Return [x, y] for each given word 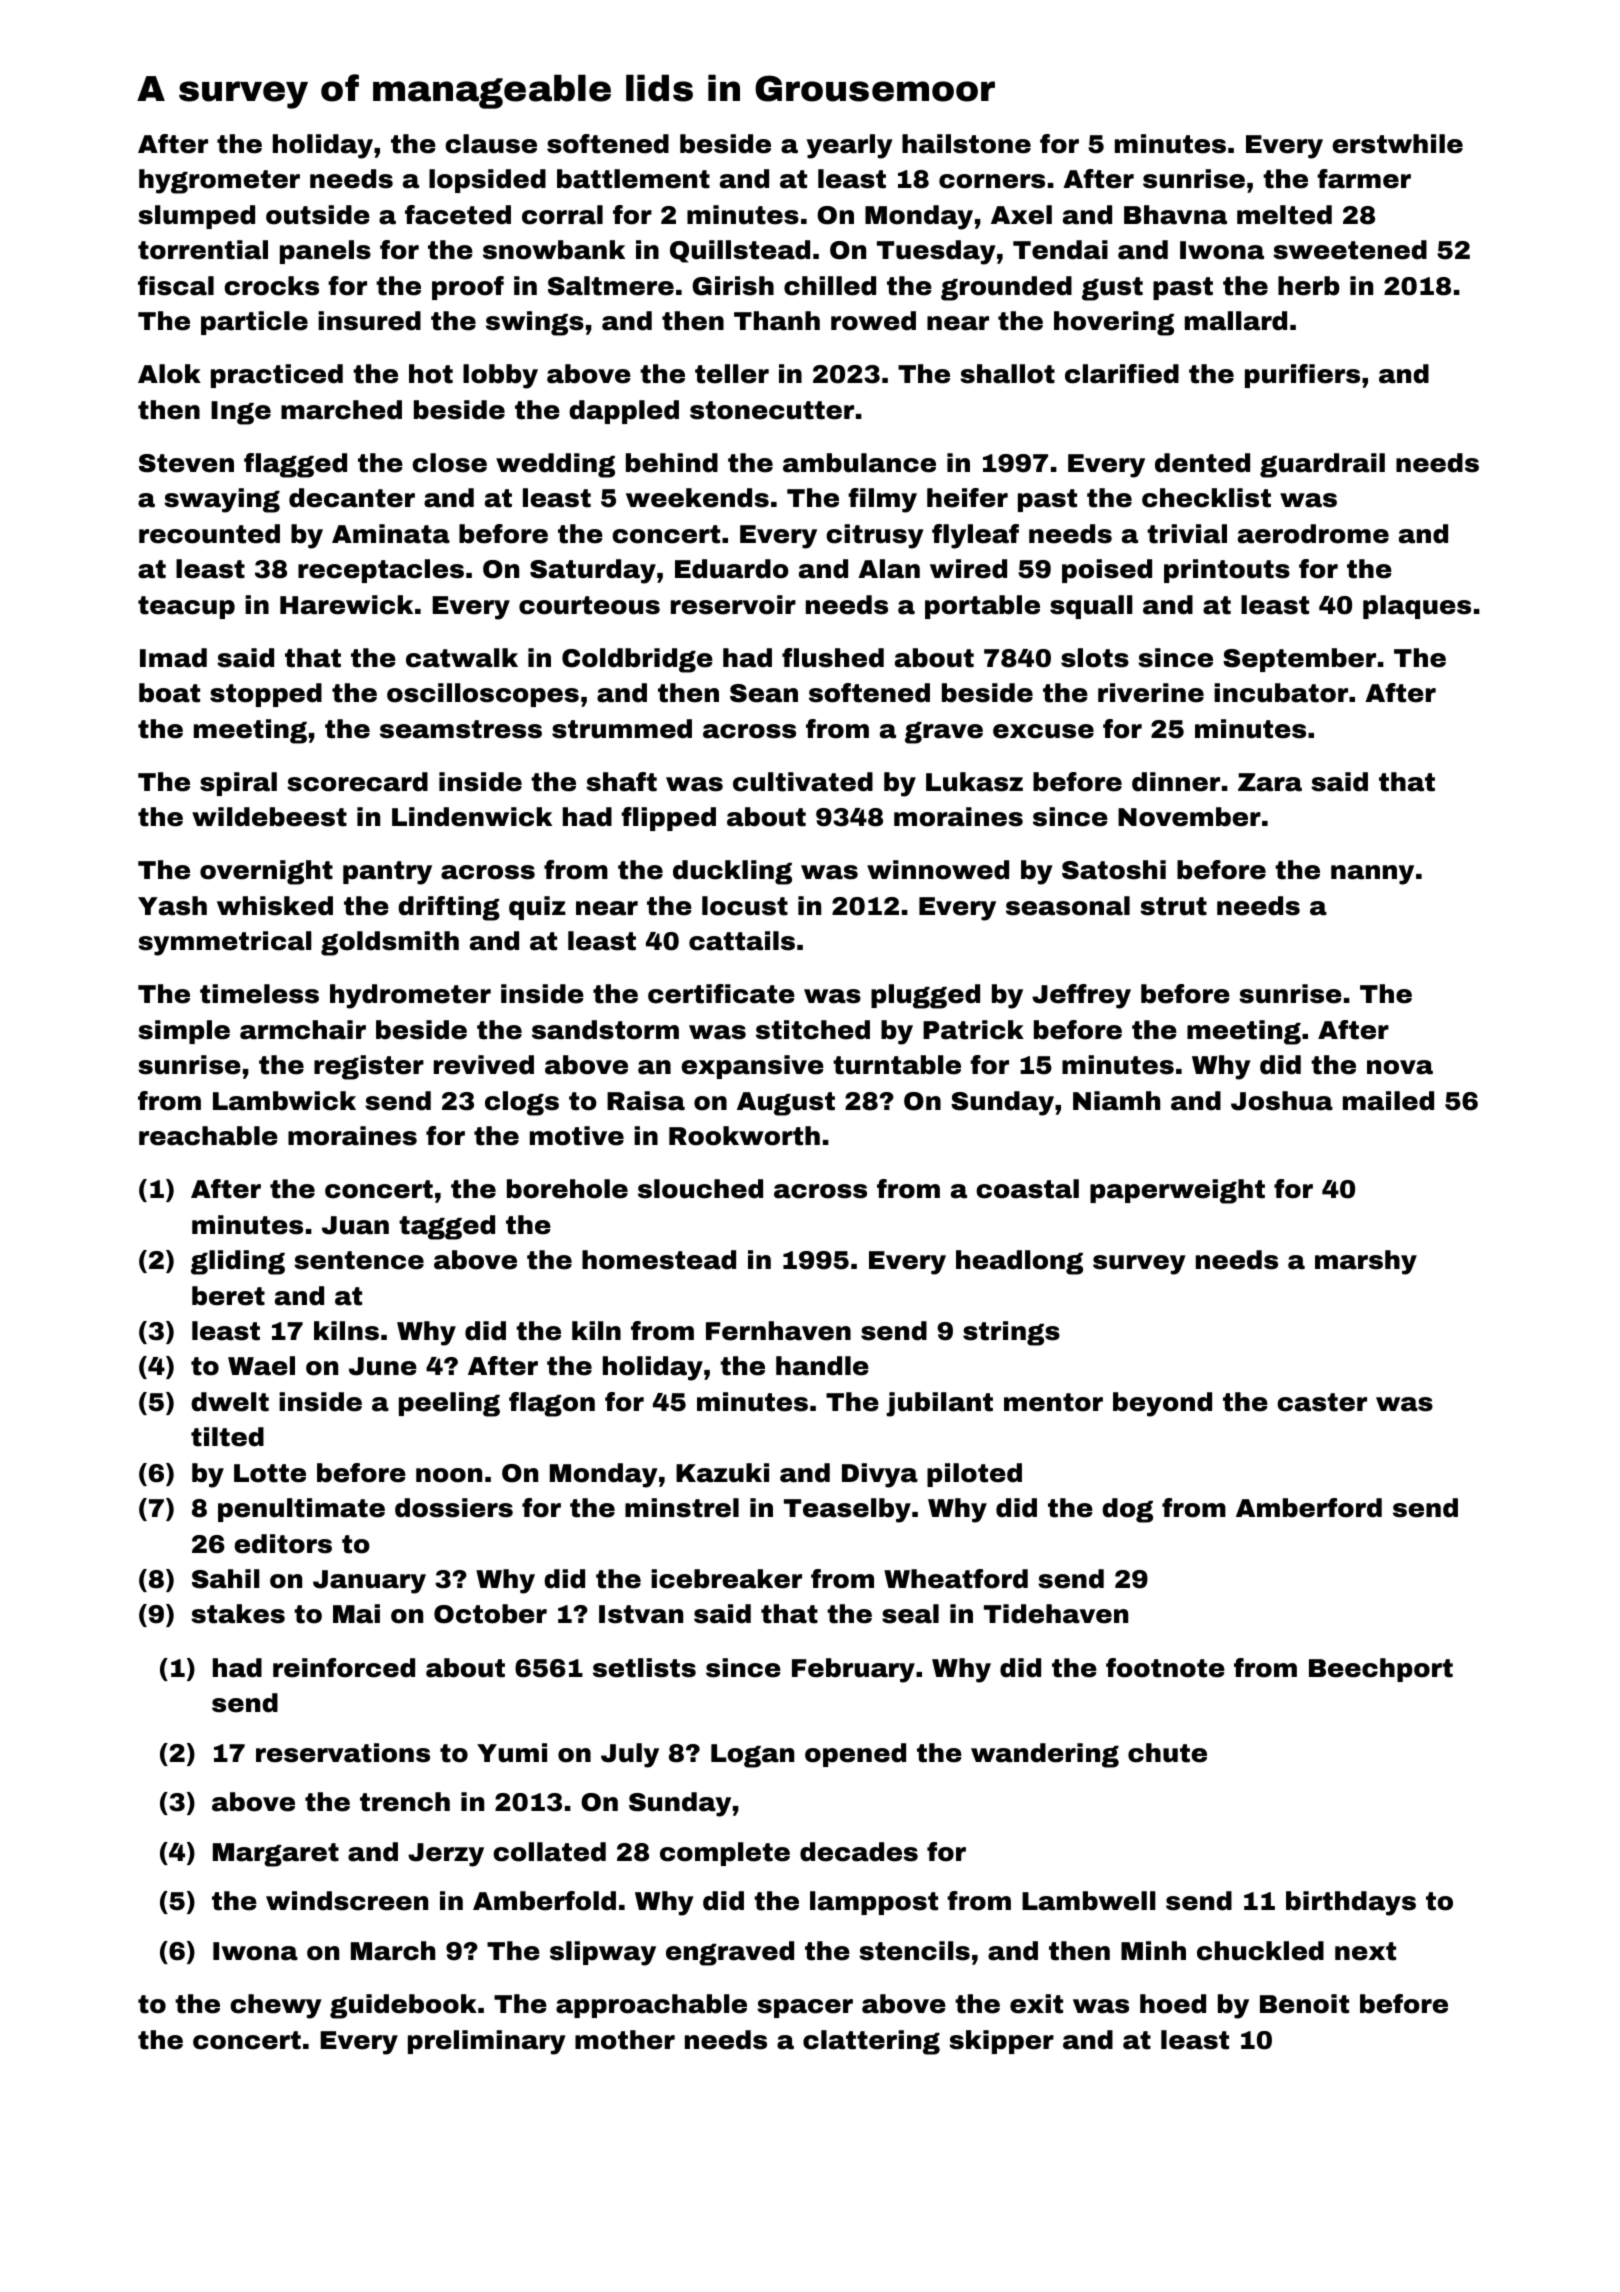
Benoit [1304, 2004]
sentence [359, 1260]
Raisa [646, 1101]
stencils [914, 1951]
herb [1309, 286]
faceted [458, 215]
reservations [343, 1753]
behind [672, 463]
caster [1322, 1402]
